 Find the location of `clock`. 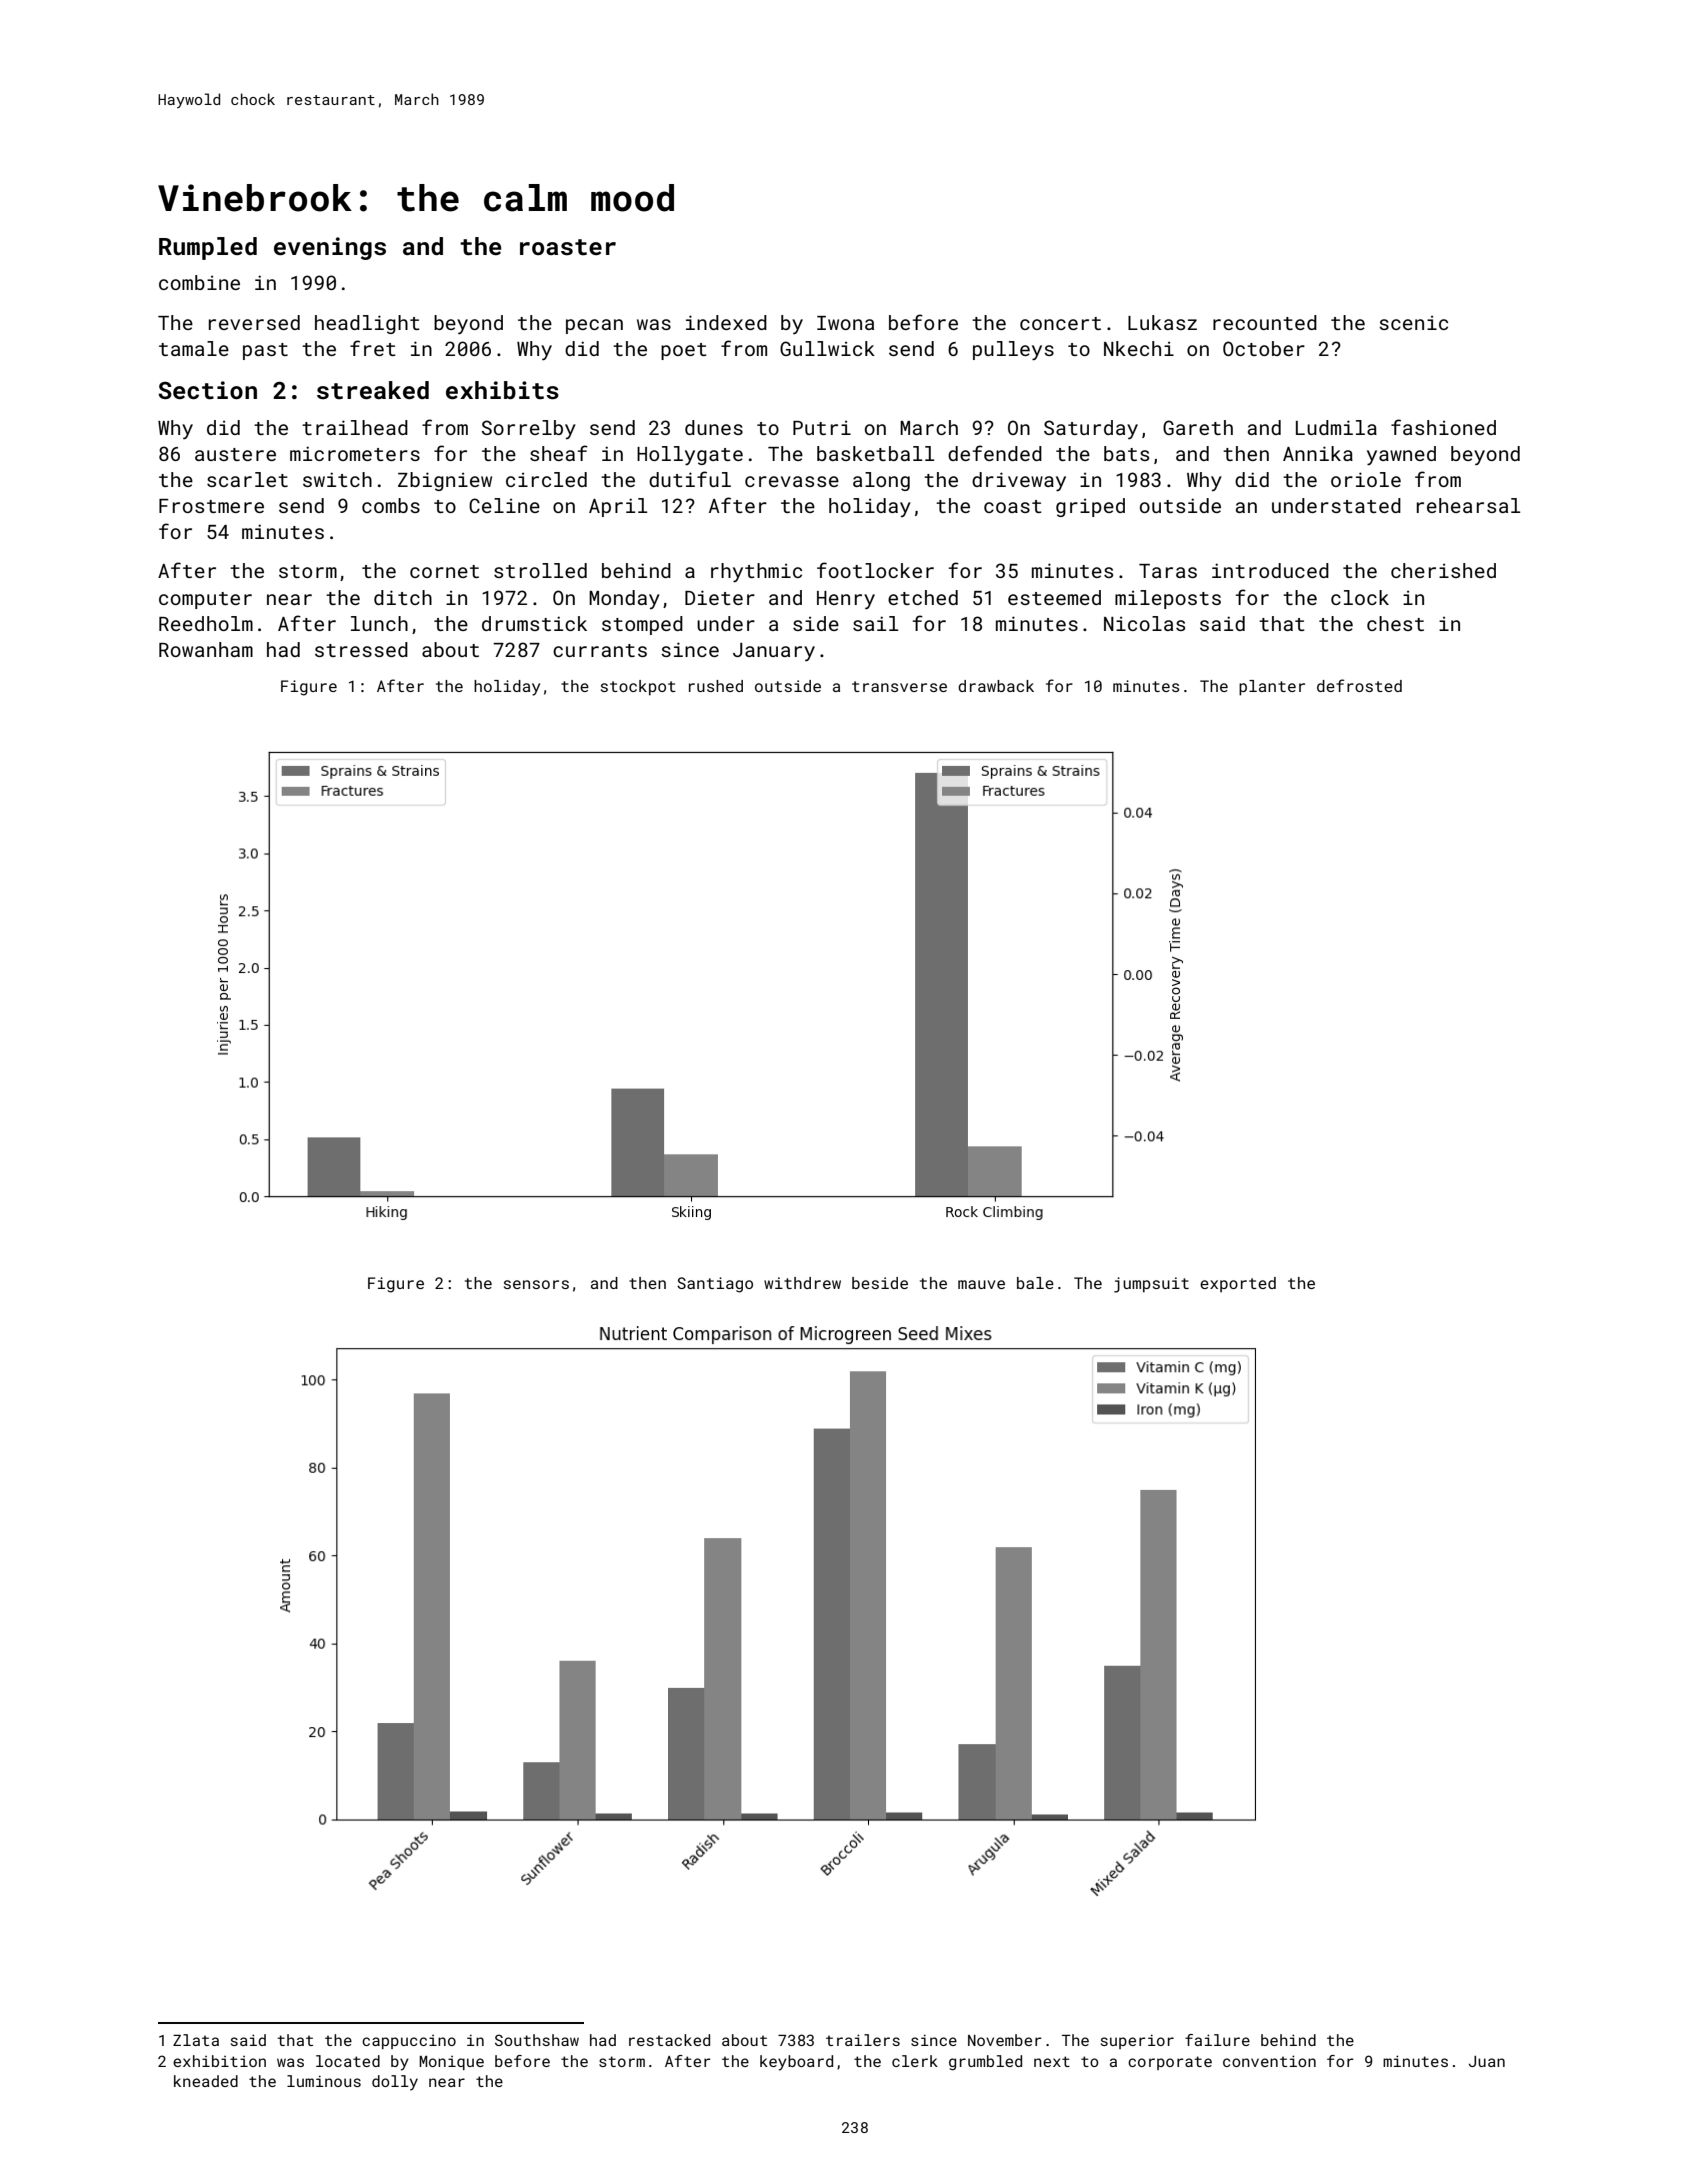

clock is located at coordinates (1360, 597).
